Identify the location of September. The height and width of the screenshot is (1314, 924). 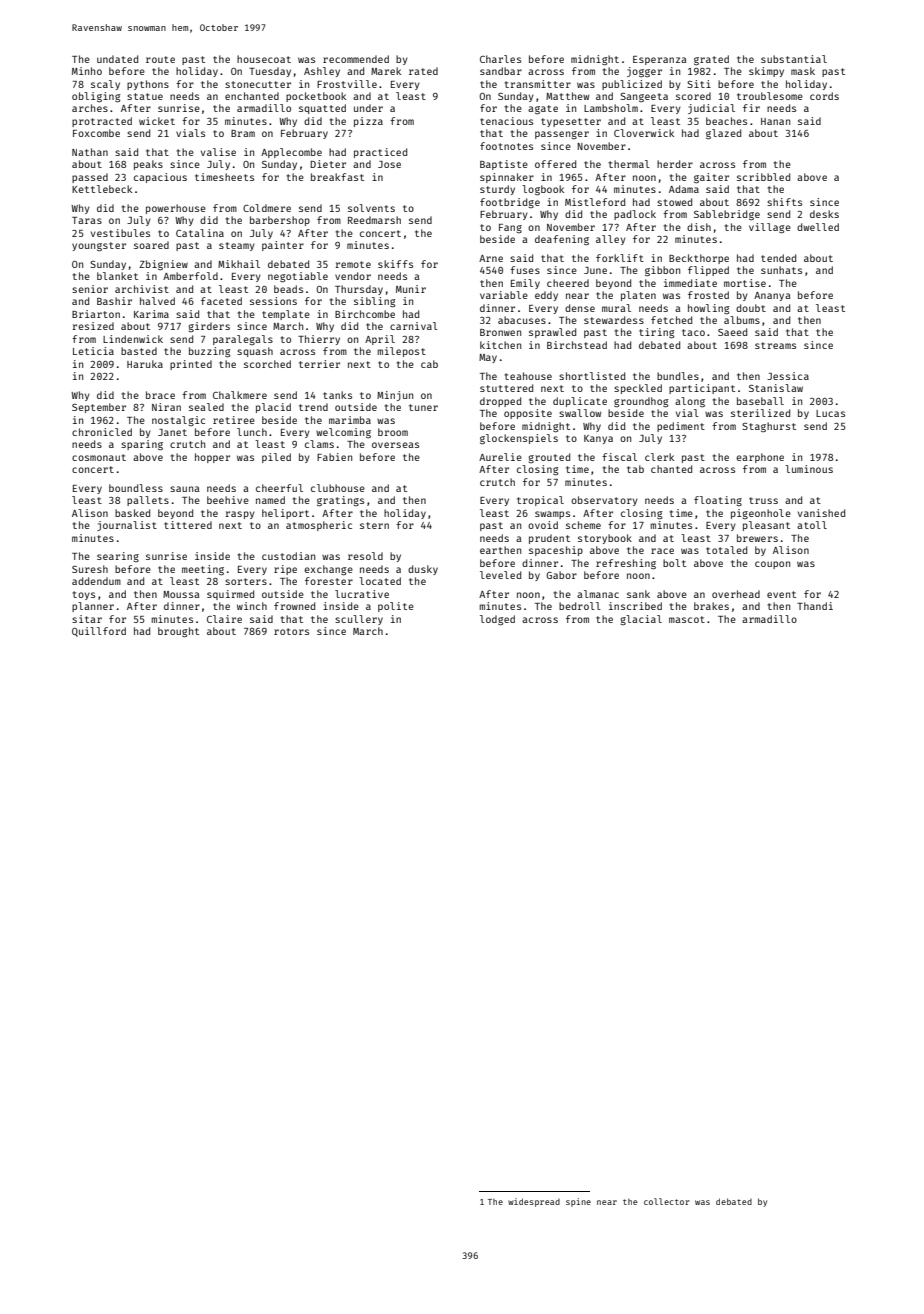
(99, 408).
